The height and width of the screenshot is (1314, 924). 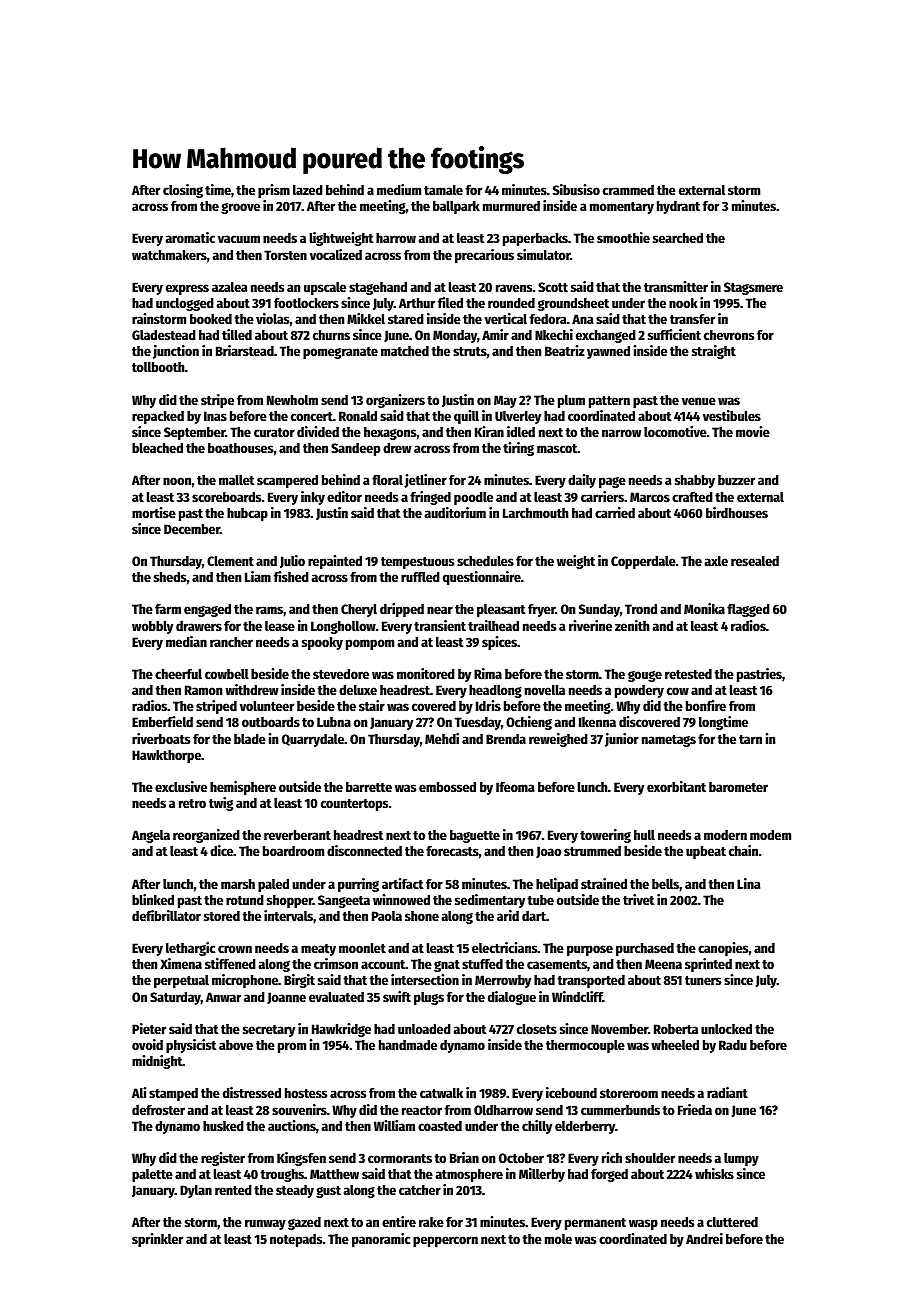 What do you see at coordinates (399, 189) in the screenshot?
I see `medium` at bounding box center [399, 189].
